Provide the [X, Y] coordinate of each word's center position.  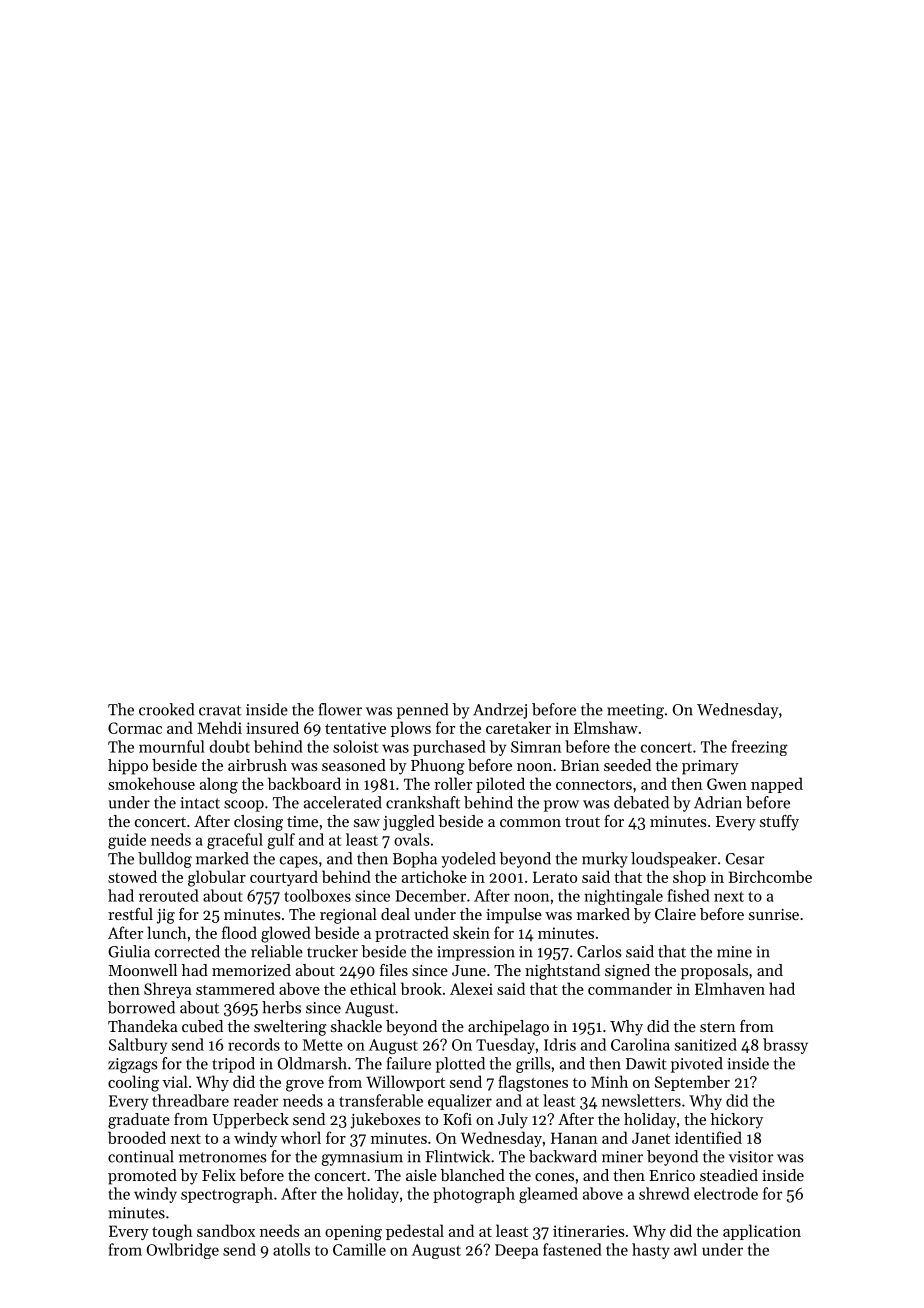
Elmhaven [730, 988]
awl [685, 1249]
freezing [760, 748]
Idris [560, 1044]
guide [127, 841]
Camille [359, 1249]
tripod [233, 1065]
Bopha [415, 860]
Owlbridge [183, 1251]
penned [422, 711]
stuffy [779, 823]
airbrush [257, 765]
